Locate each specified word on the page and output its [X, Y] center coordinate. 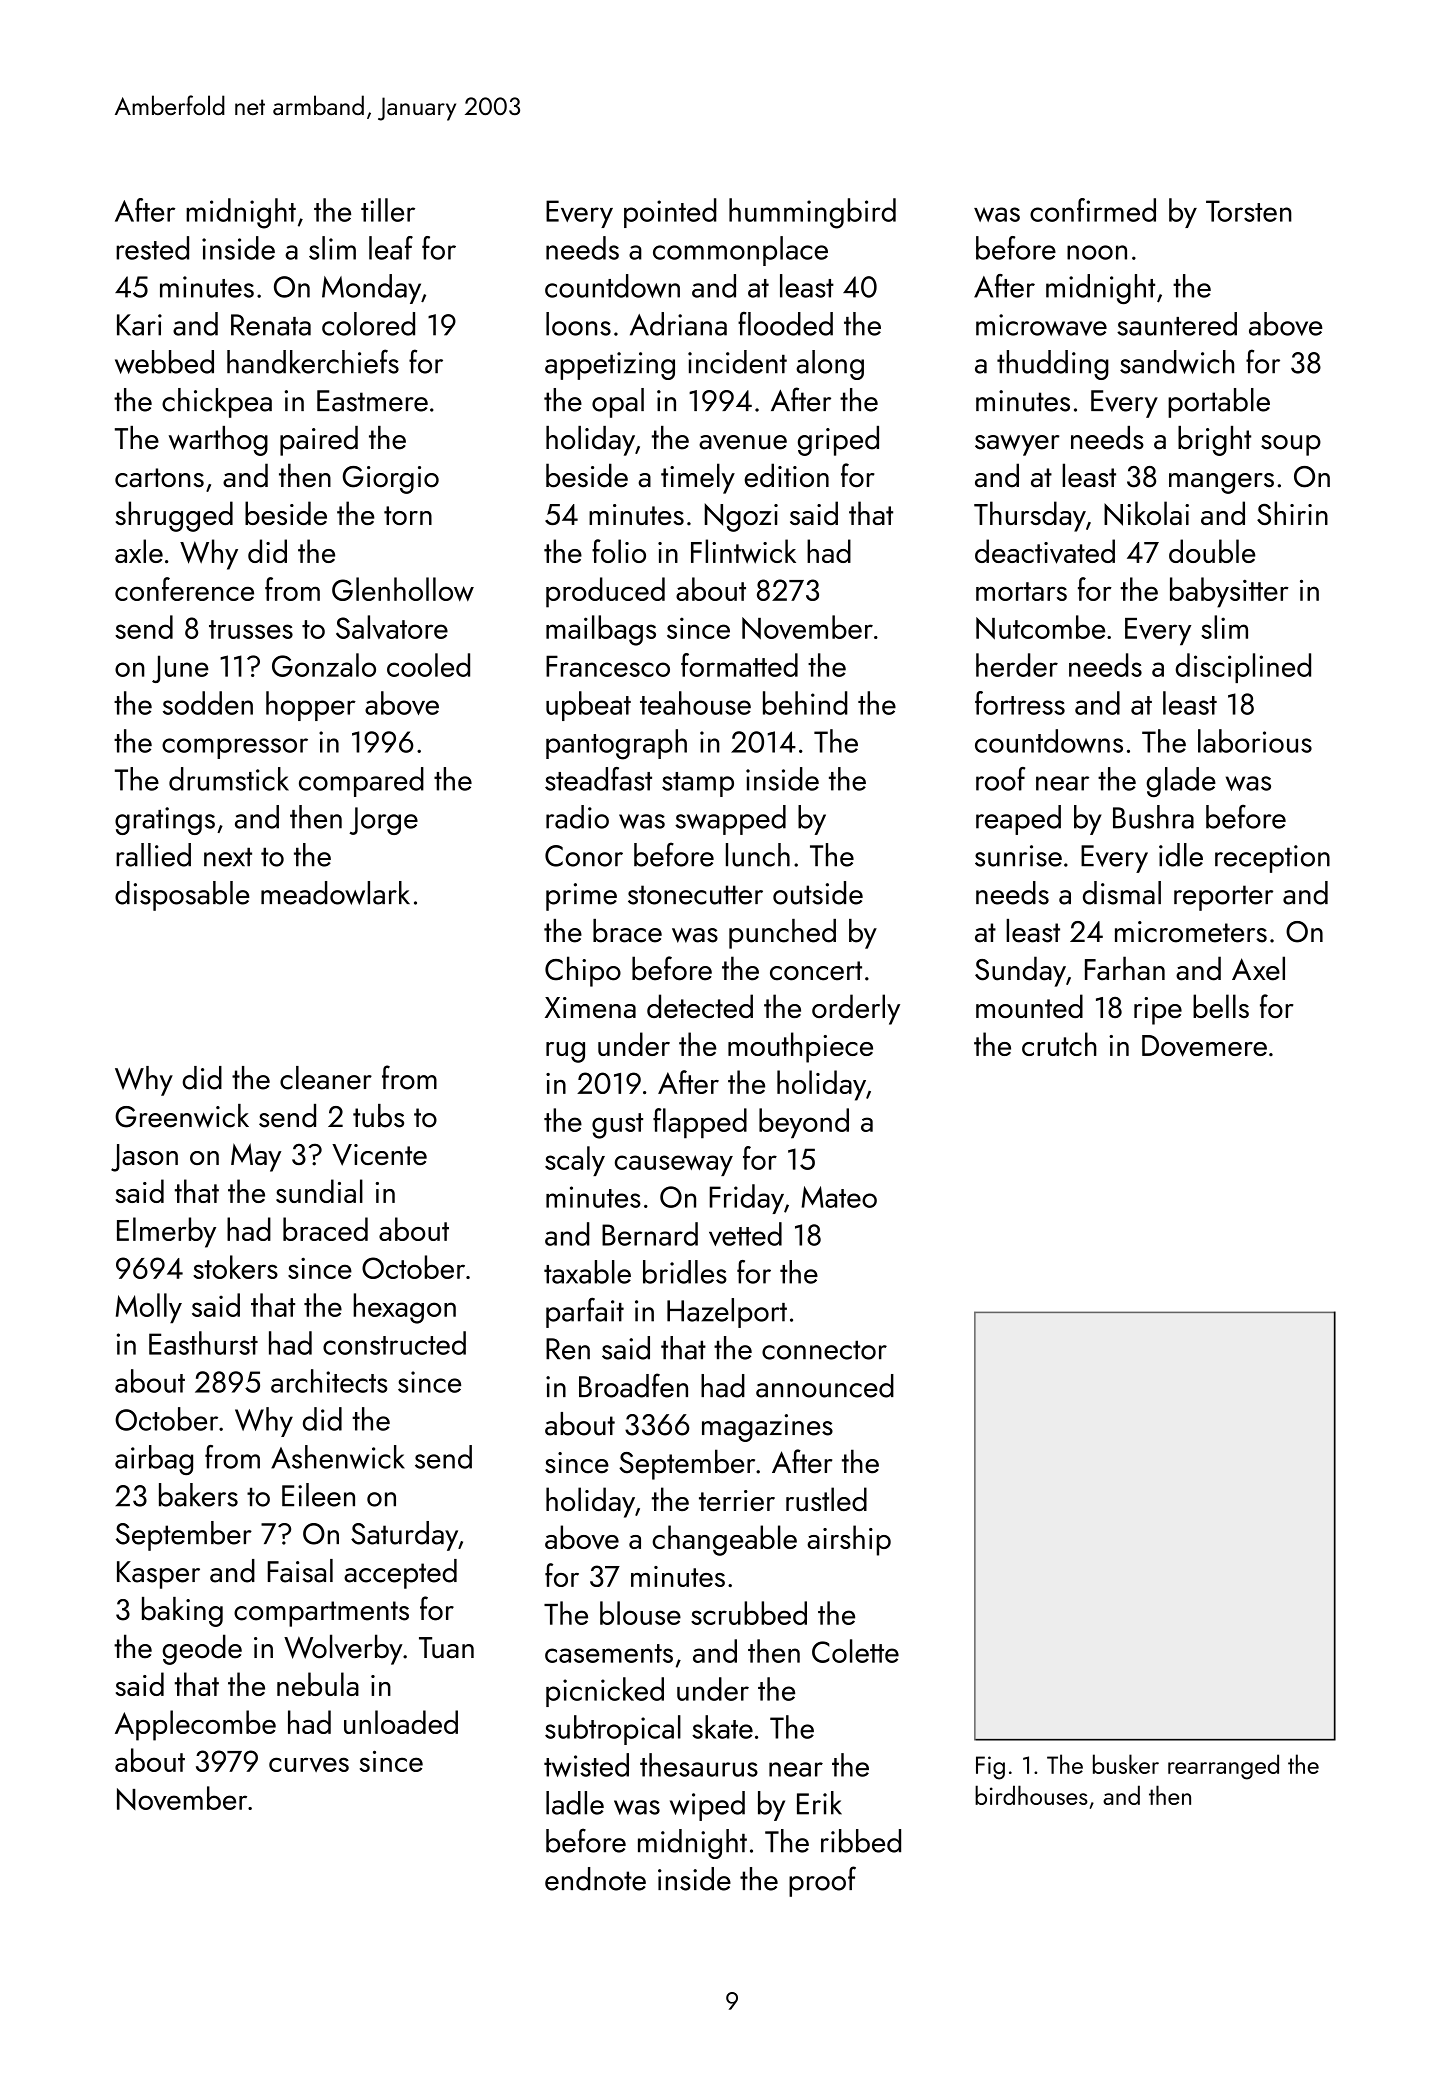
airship [849, 1540]
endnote [595, 1879]
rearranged [1223, 1767]
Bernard [650, 1234]
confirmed [1093, 210]
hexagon [404, 1308]
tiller [388, 210]
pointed [670, 213]
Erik [819, 1803]
